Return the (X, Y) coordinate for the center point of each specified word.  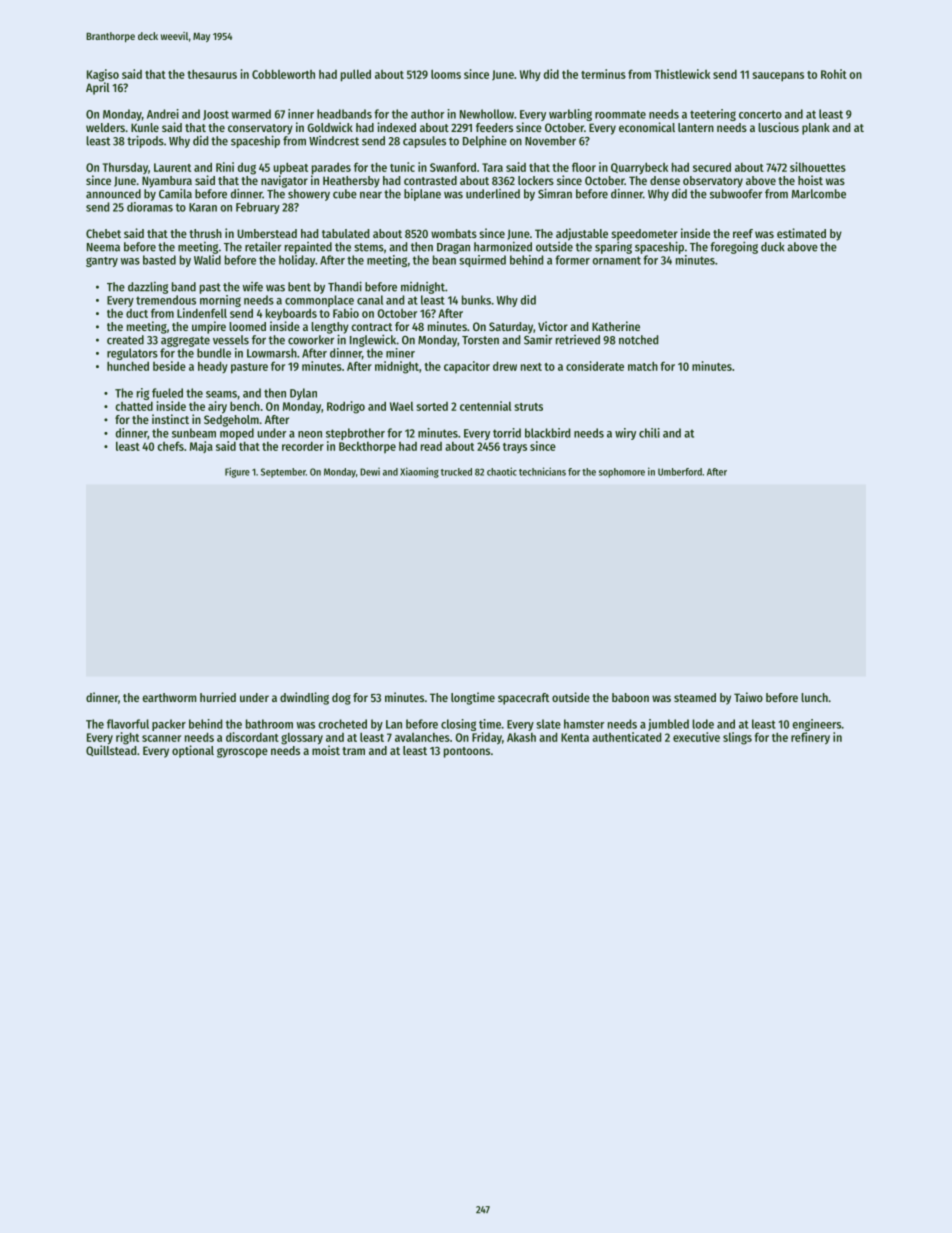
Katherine (616, 326)
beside (169, 366)
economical (647, 127)
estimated (801, 233)
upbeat (290, 168)
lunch (814, 697)
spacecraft (523, 699)
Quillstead (111, 750)
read (431, 446)
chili (649, 433)
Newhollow (487, 114)
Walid (207, 260)
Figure (237, 472)
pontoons (467, 752)
